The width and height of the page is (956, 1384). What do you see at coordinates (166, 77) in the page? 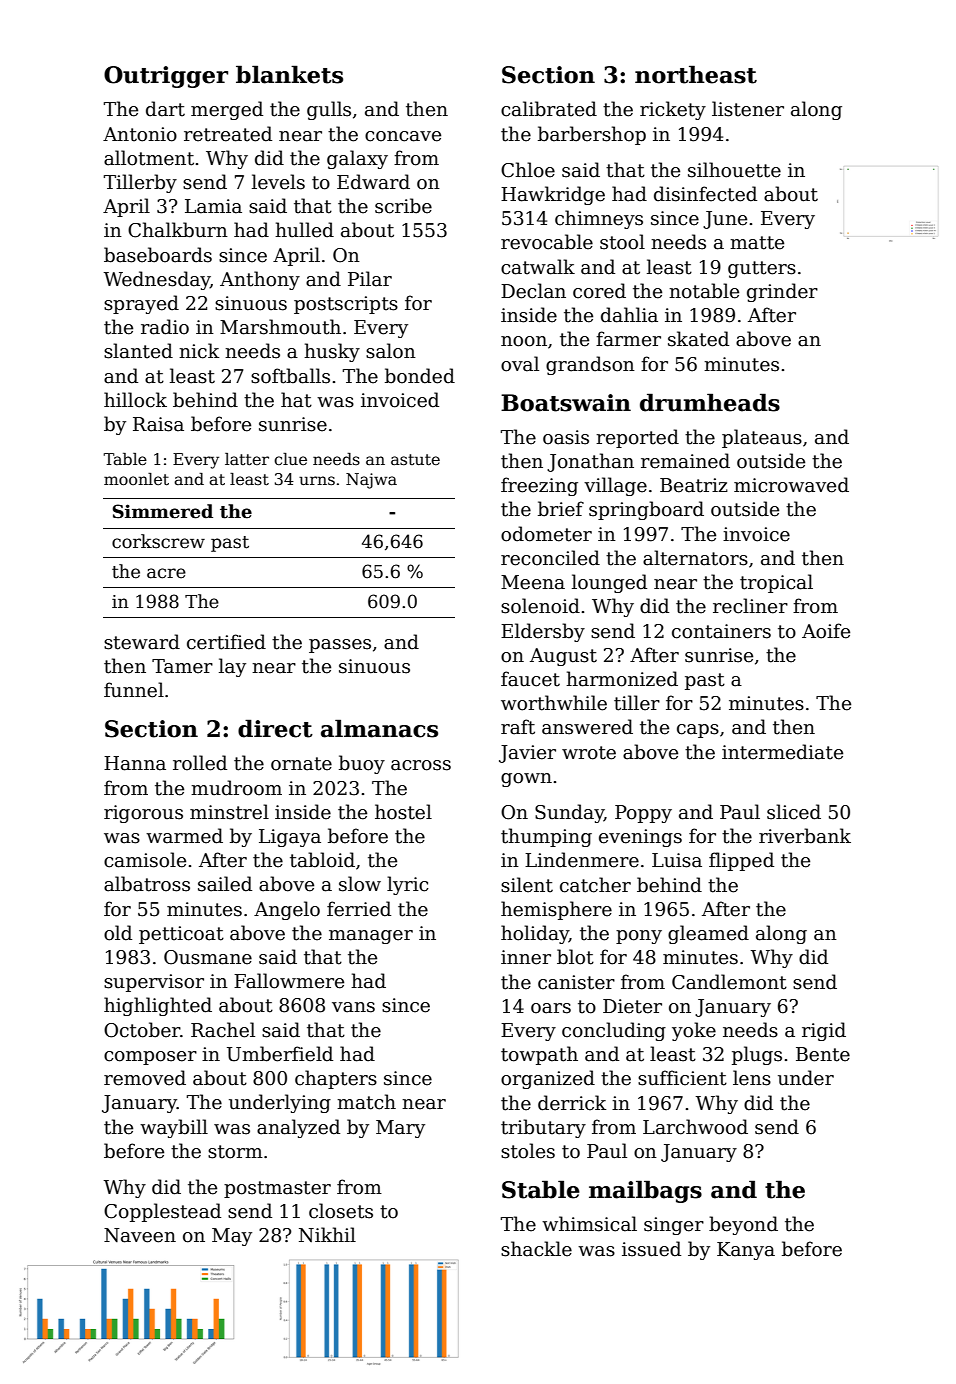
I see `Outrigger` at bounding box center [166, 77].
